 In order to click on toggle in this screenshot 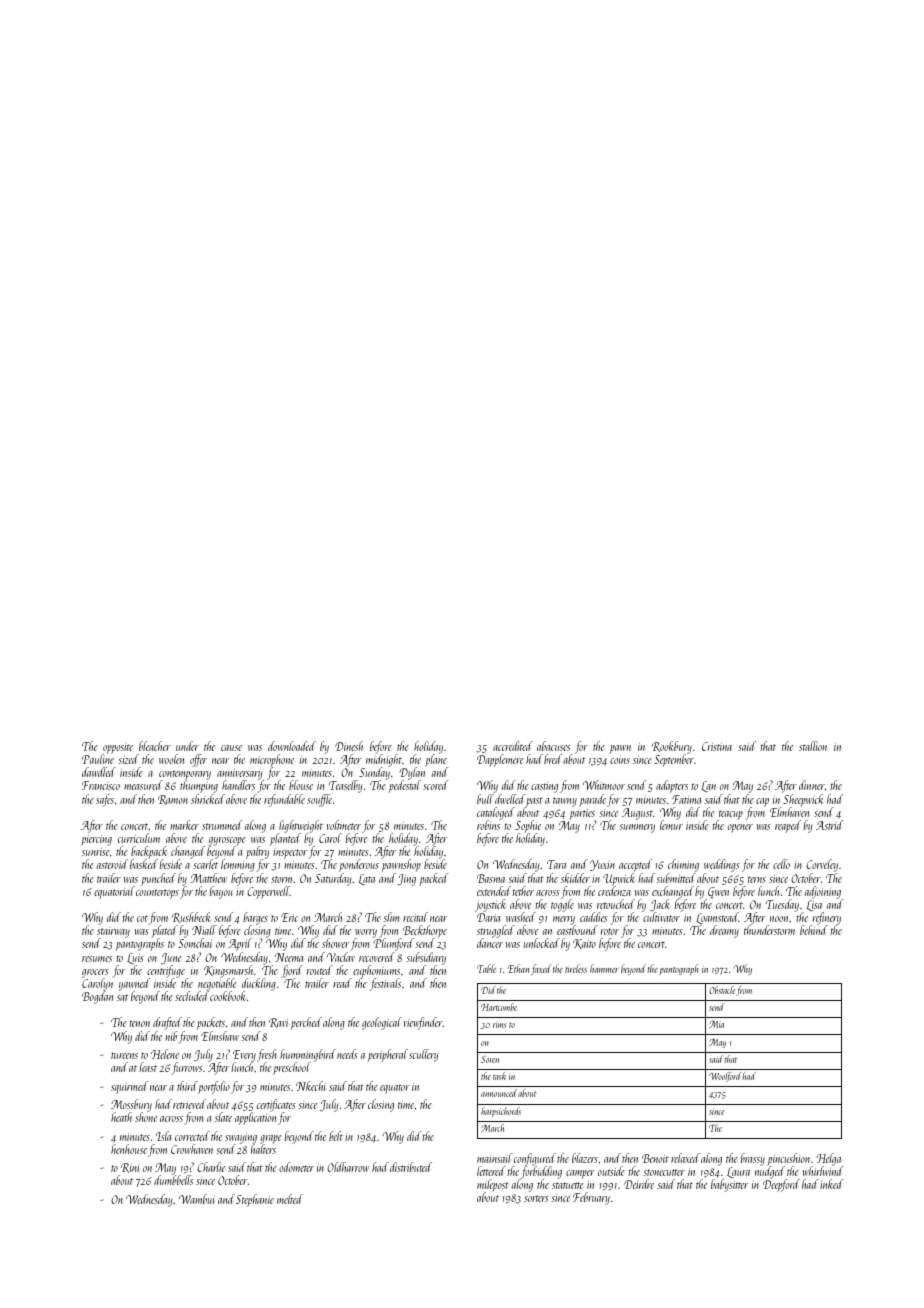, I will do `click(562, 905)`.
